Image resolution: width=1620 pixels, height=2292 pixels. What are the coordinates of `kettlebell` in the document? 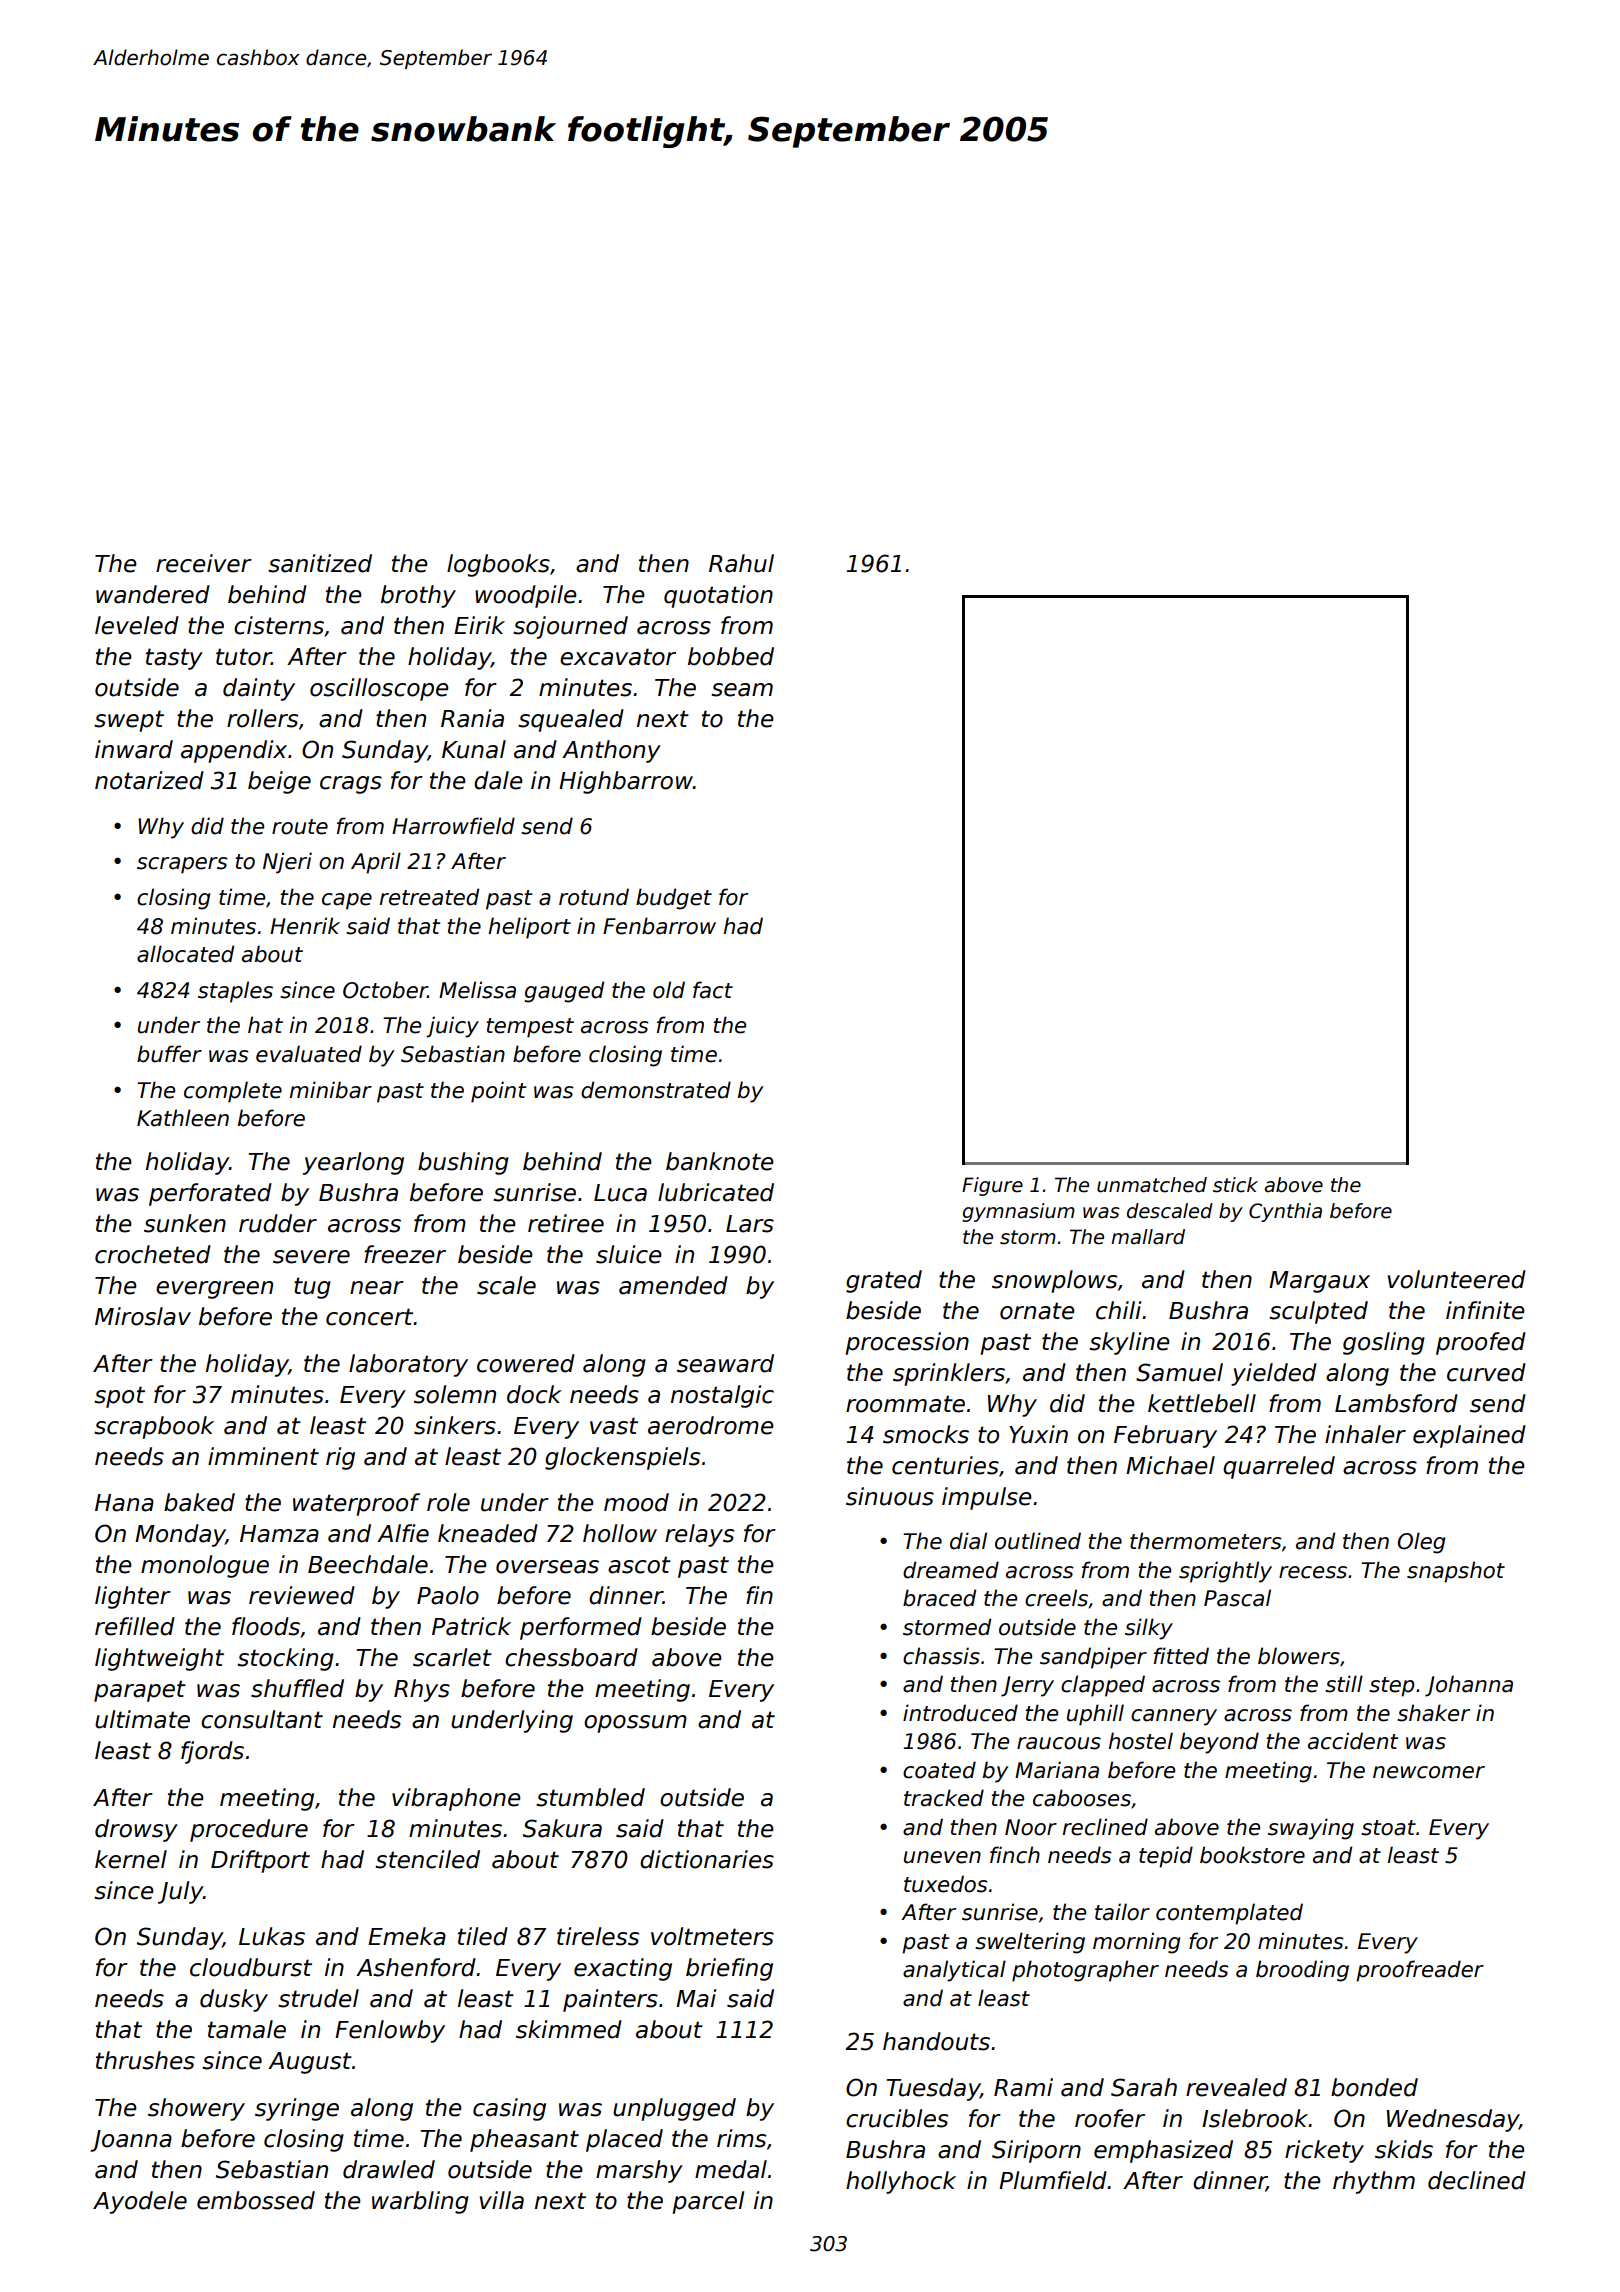 It's located at (1202, 1403).
